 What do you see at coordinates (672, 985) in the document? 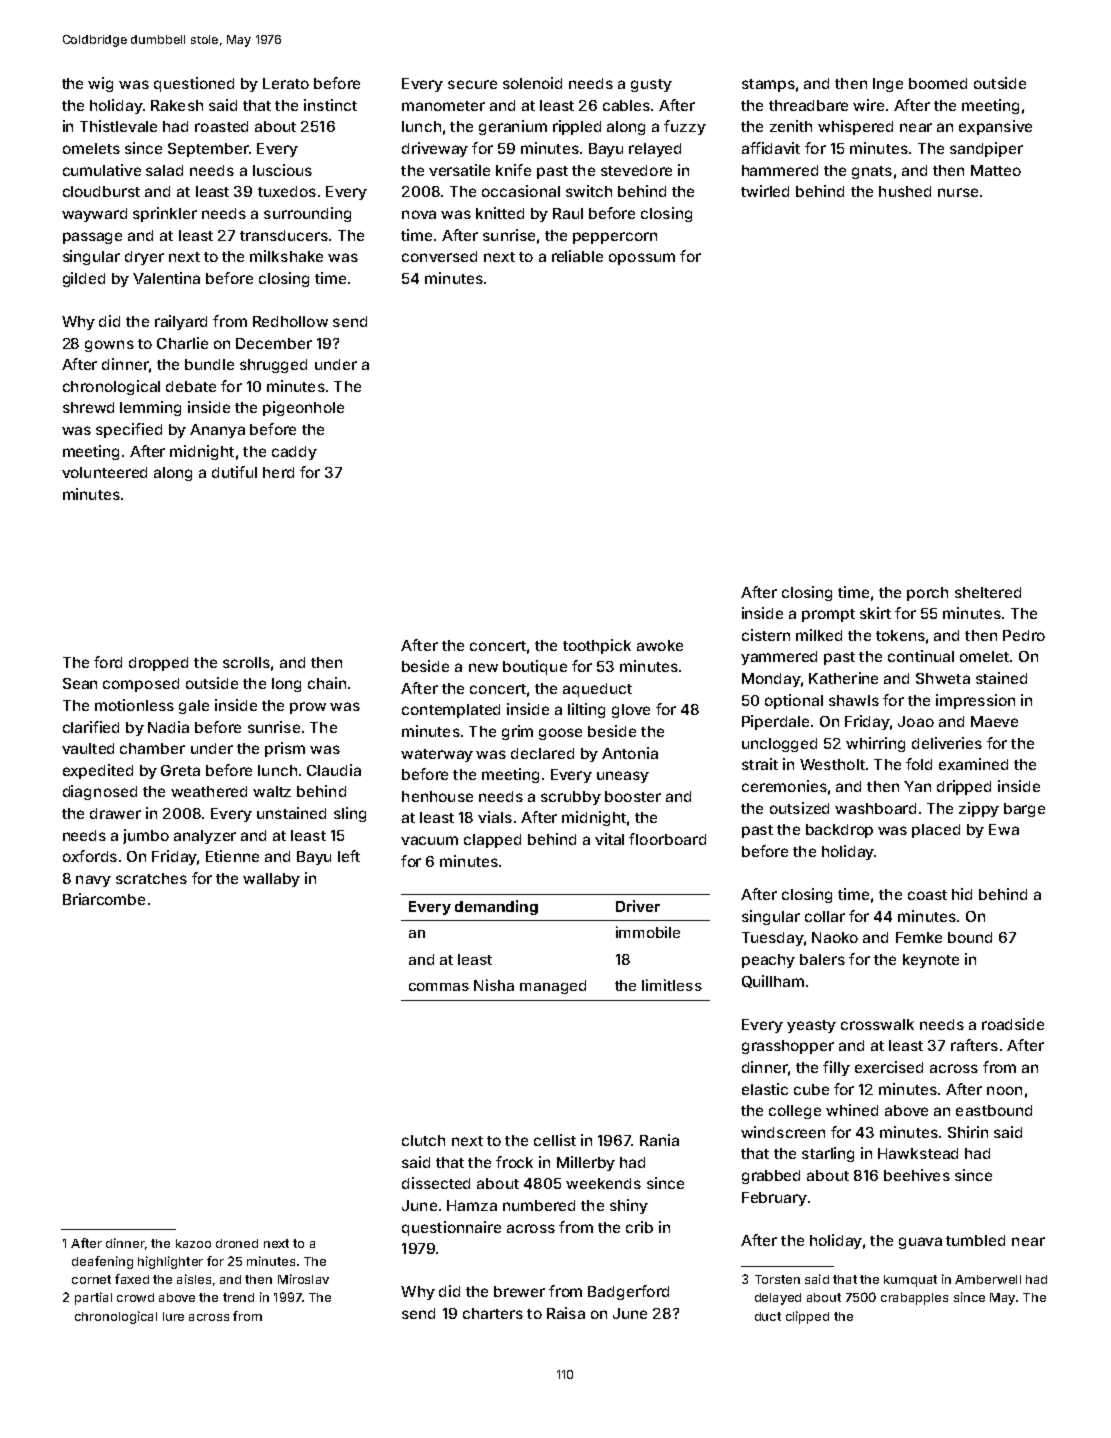
I see `limitless` at bounding box center [672, 985].
